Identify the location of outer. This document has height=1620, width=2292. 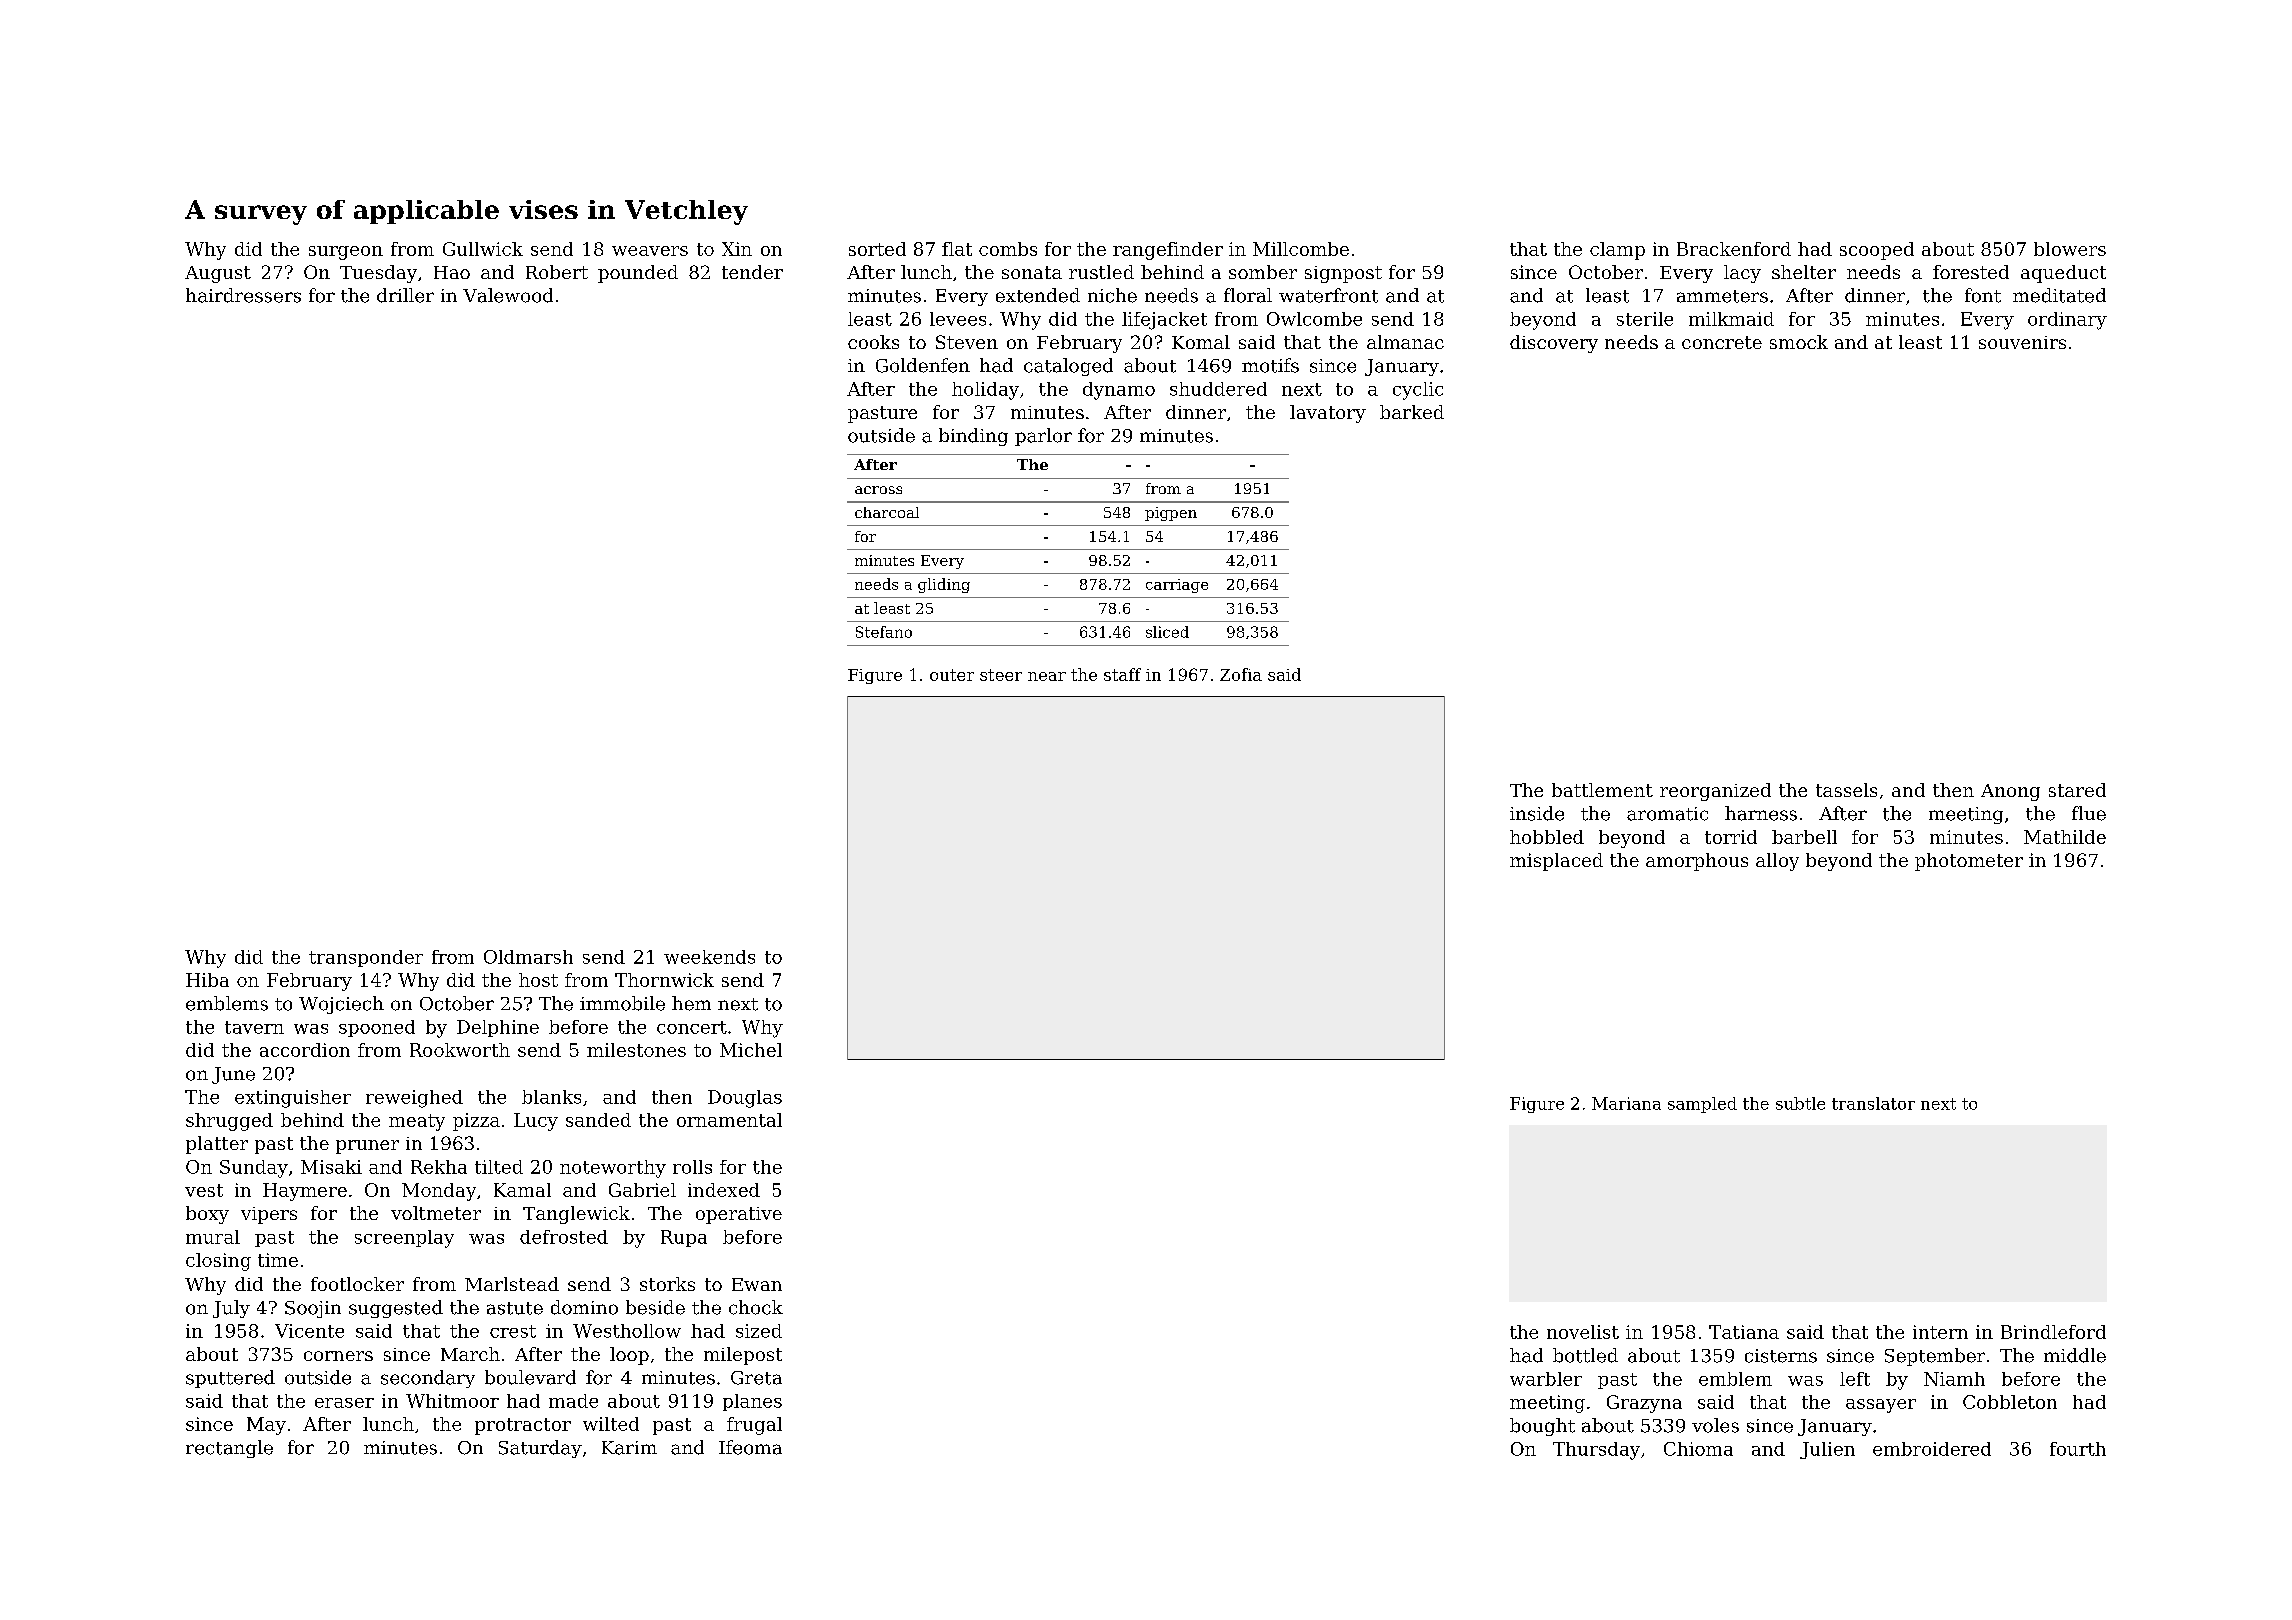
(952, 675).
